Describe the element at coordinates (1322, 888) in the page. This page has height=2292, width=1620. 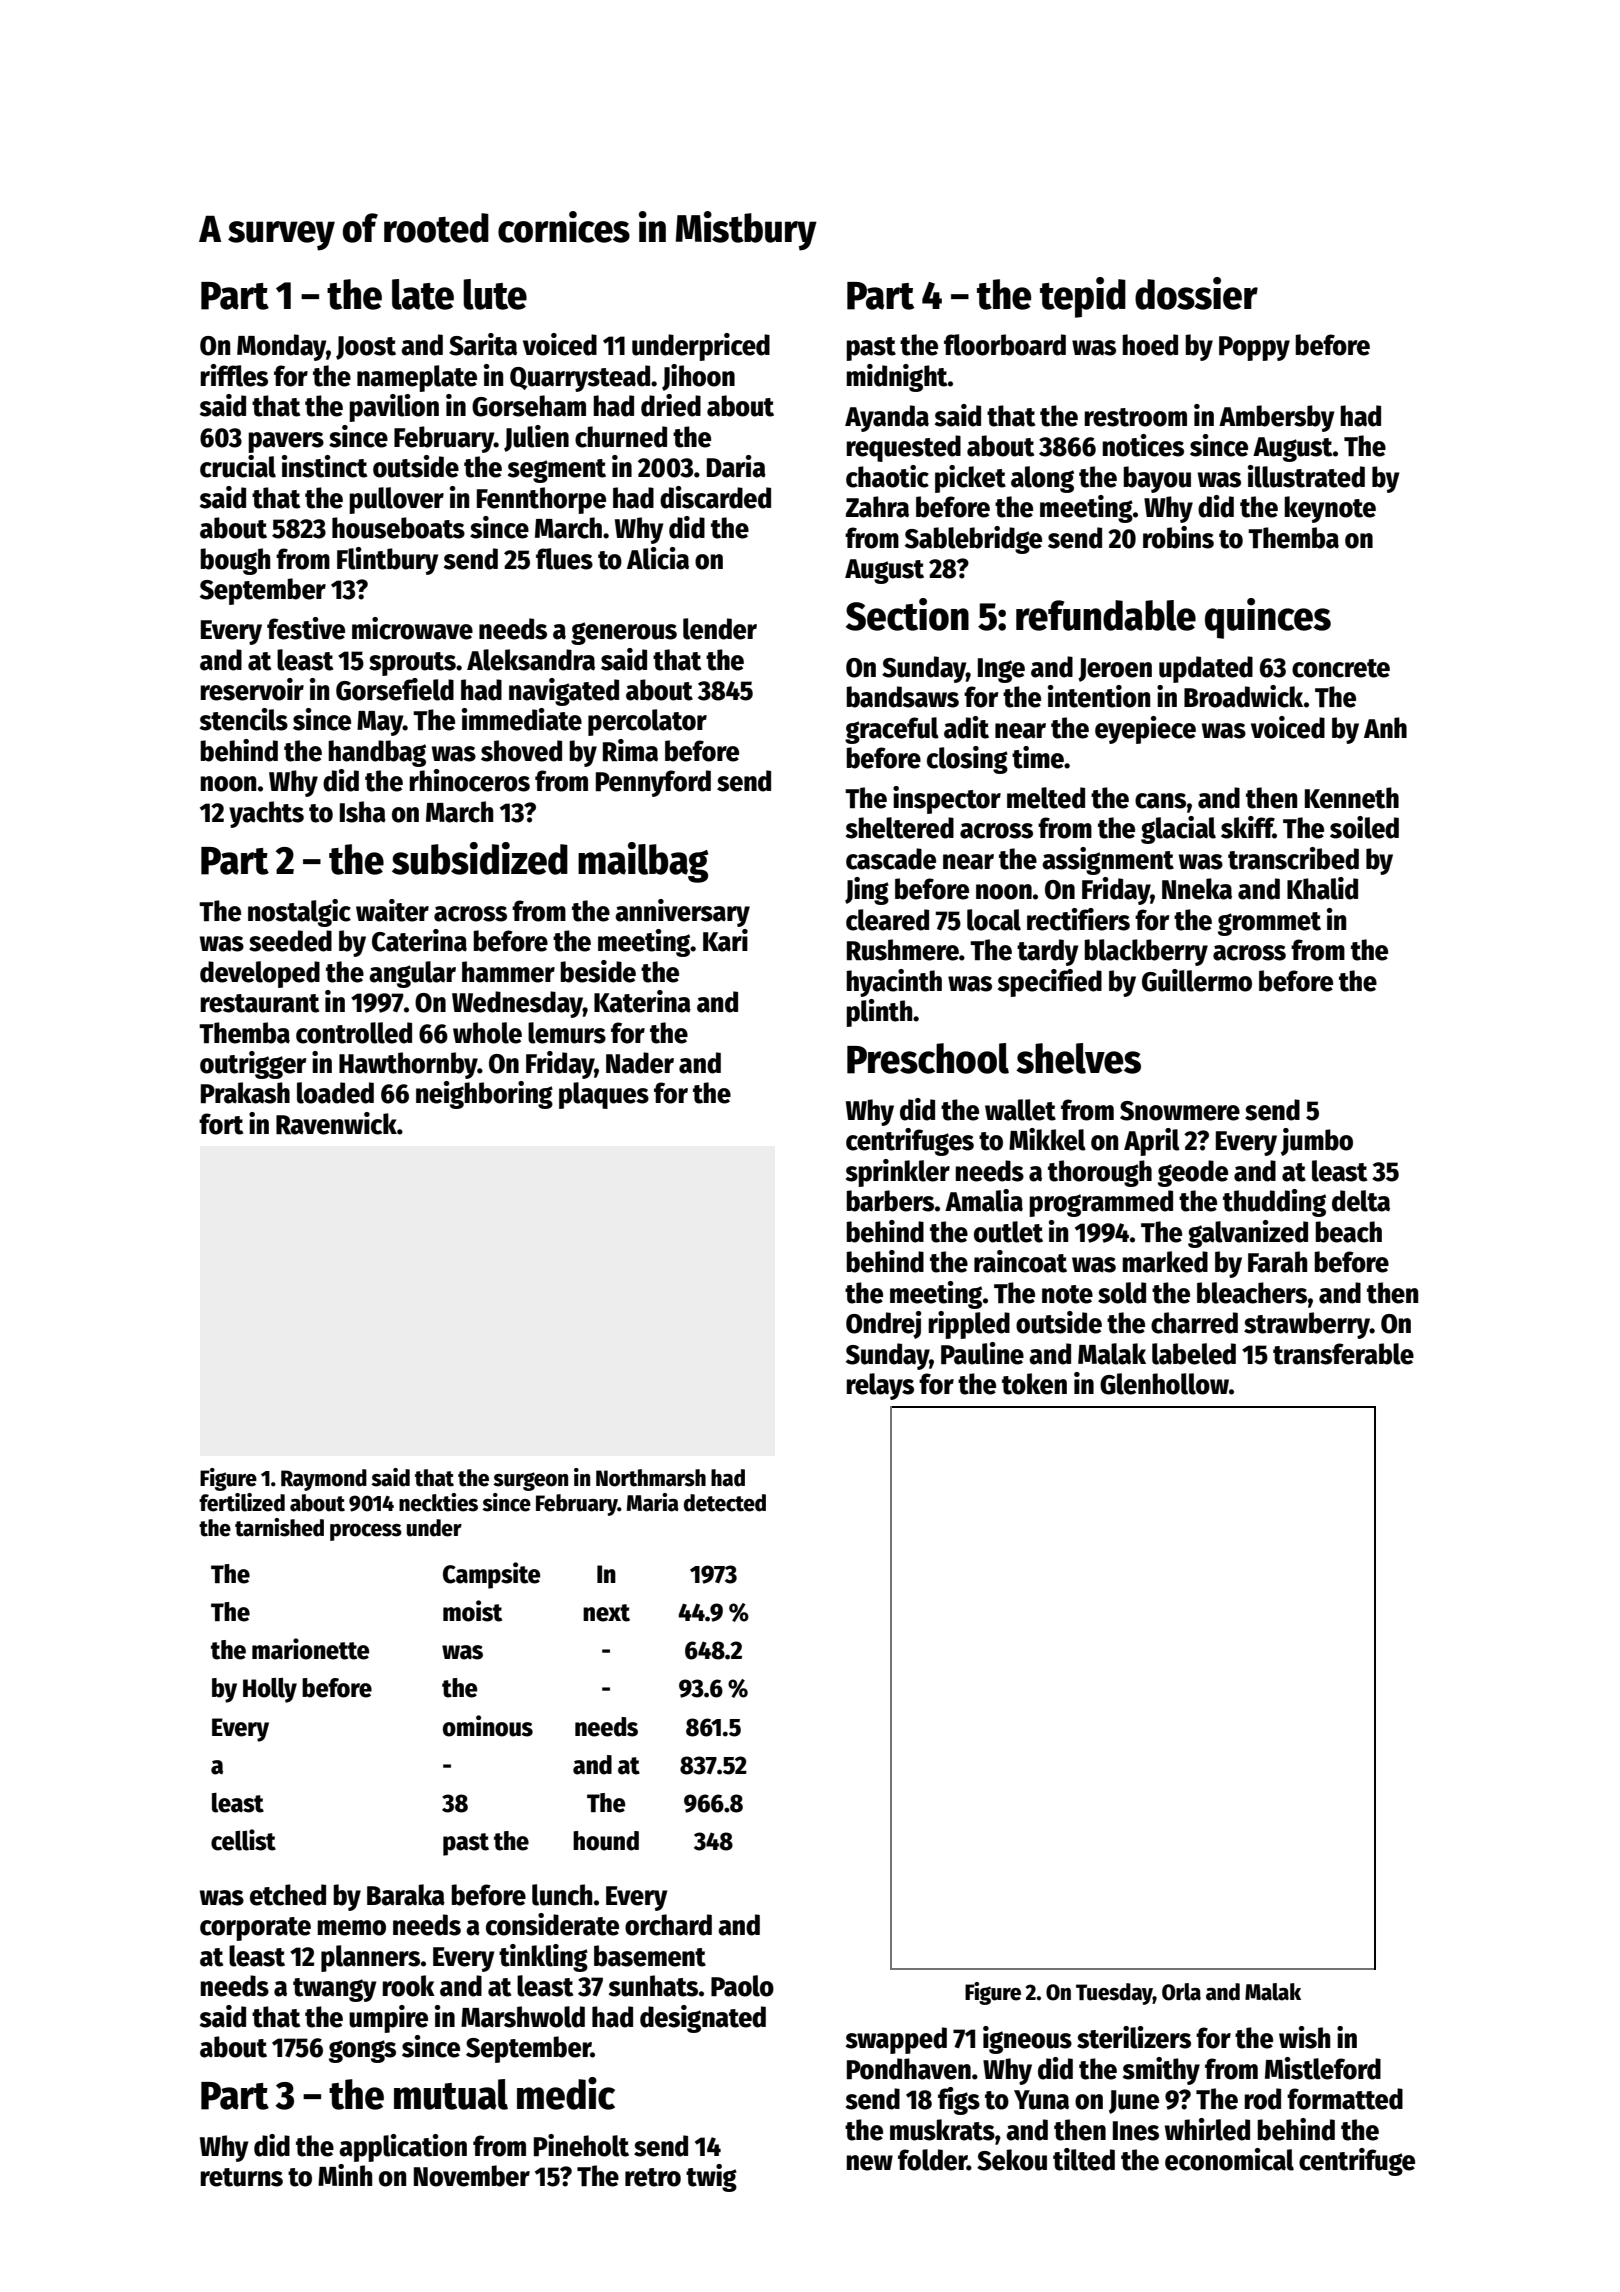
I see `Khalid` at that location.
